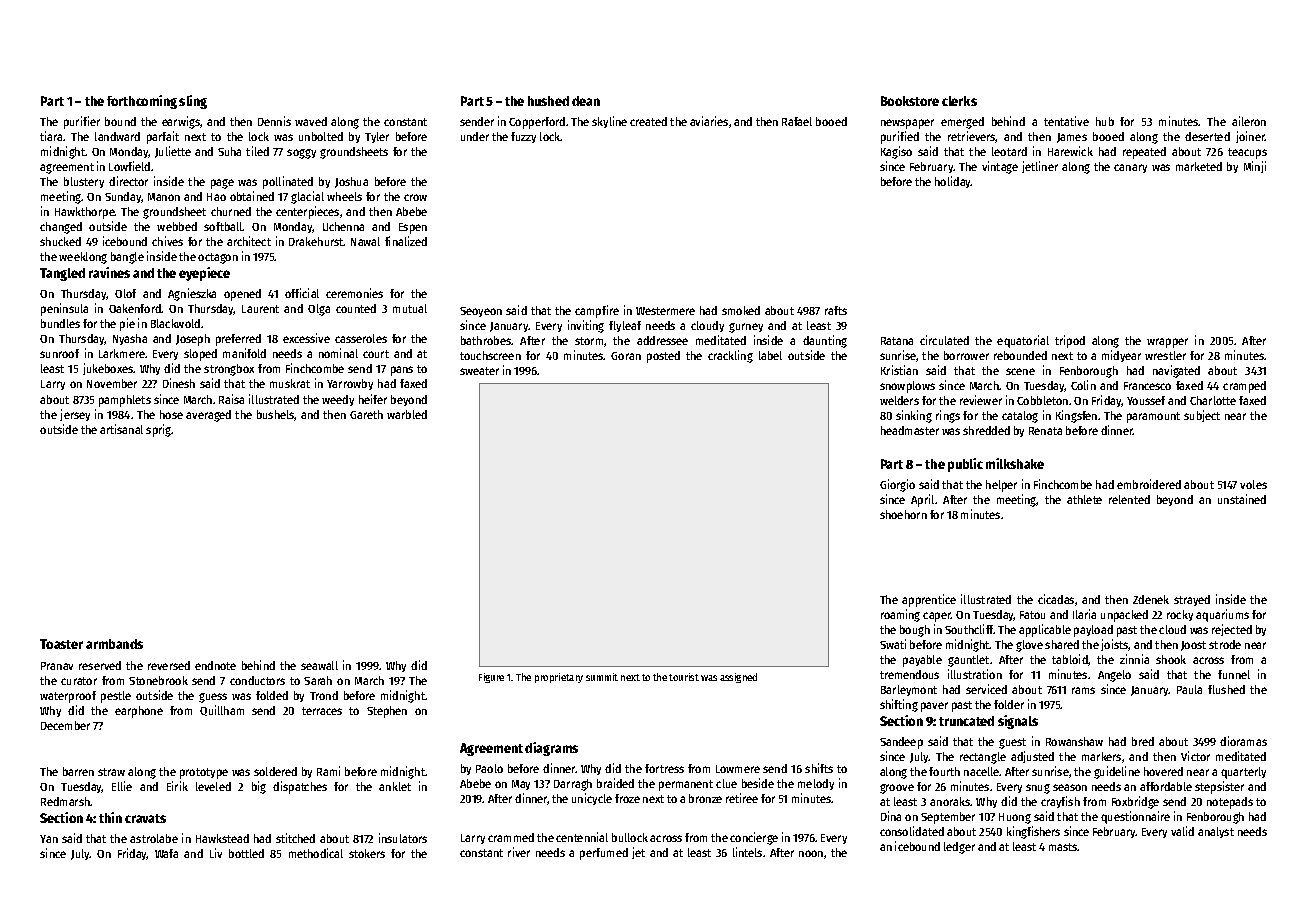 The width and height of the screenshot is (1308, 924). What do you see at coordinates (966, 721) in the screenshot?
I see `truncated` at bounding box center [966, 721].
